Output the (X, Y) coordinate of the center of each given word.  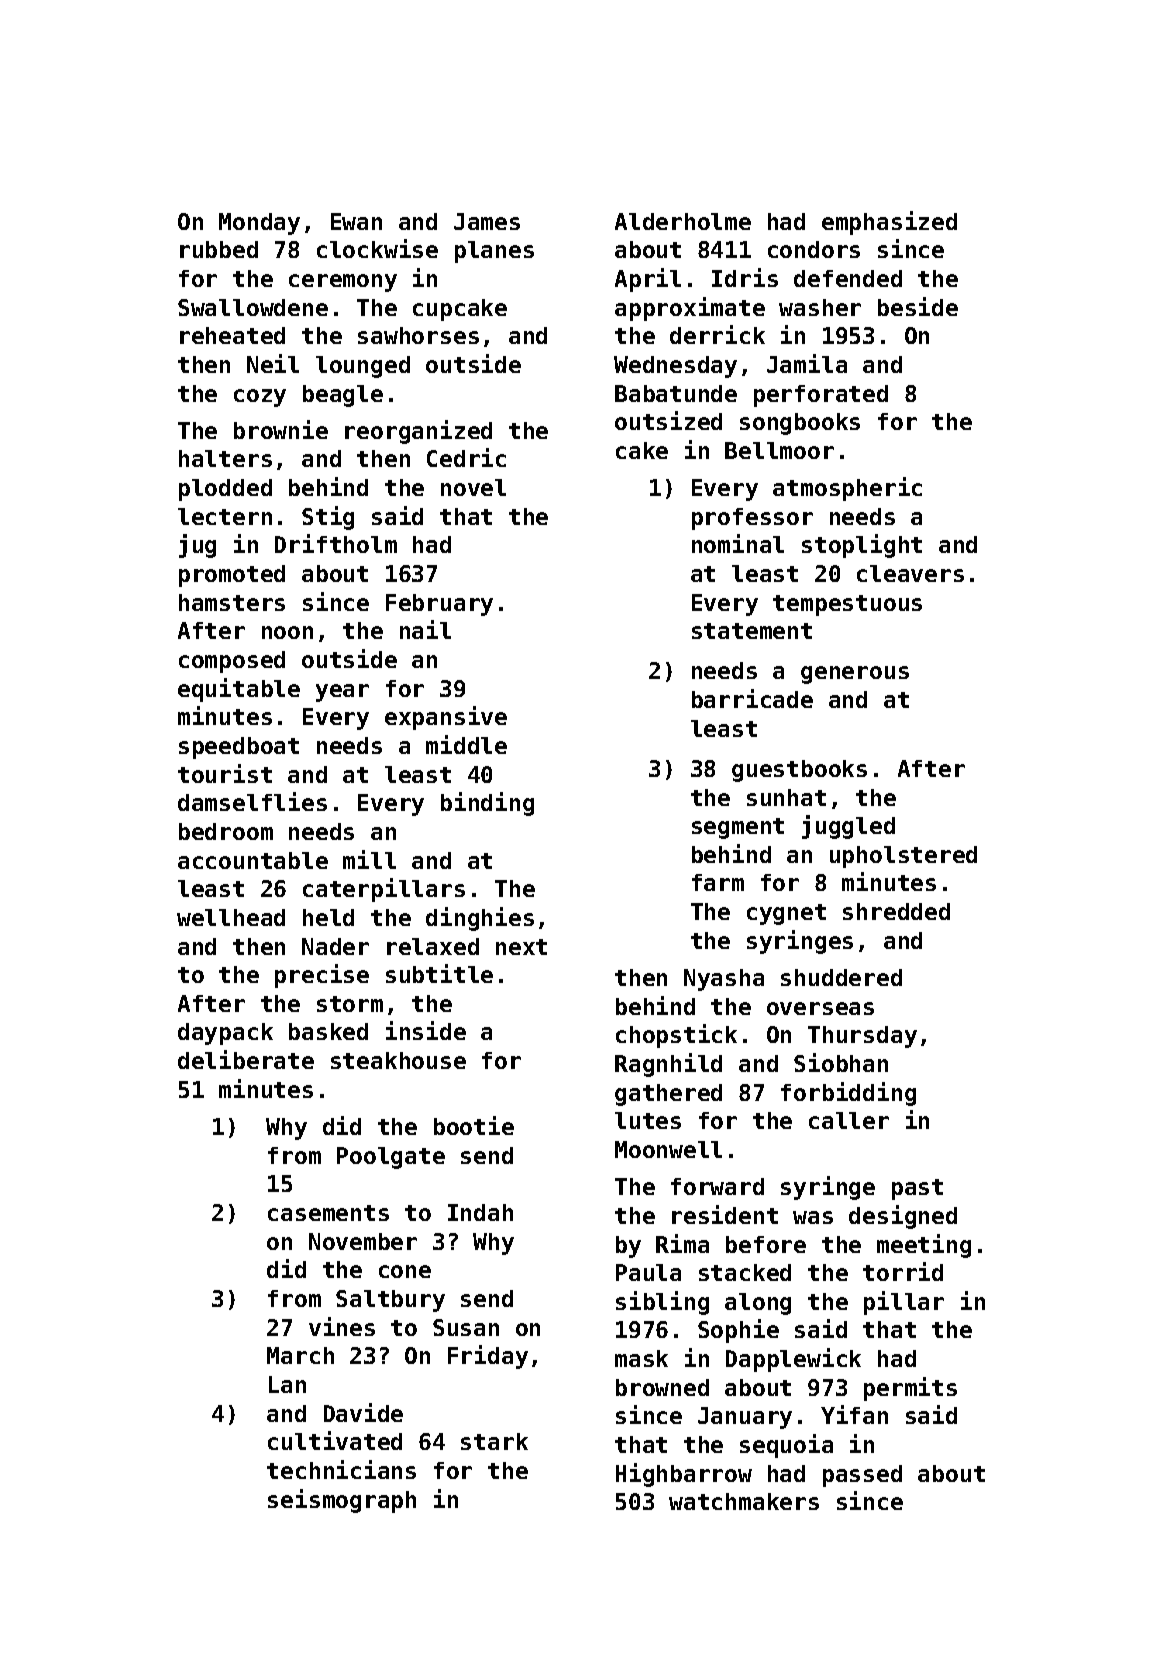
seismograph (342, 1501)
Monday (259, 224)
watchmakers (744, 1501)
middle (466, 744)
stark (494, 1441)
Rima (682, 1243)
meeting (924, 1246)
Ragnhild (668, 1065)
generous (855, 675)
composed (232, 662)
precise (322, 976)
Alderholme (683, 221)
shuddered (841, 977)
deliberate (246, 1059)
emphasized (889, 223)
